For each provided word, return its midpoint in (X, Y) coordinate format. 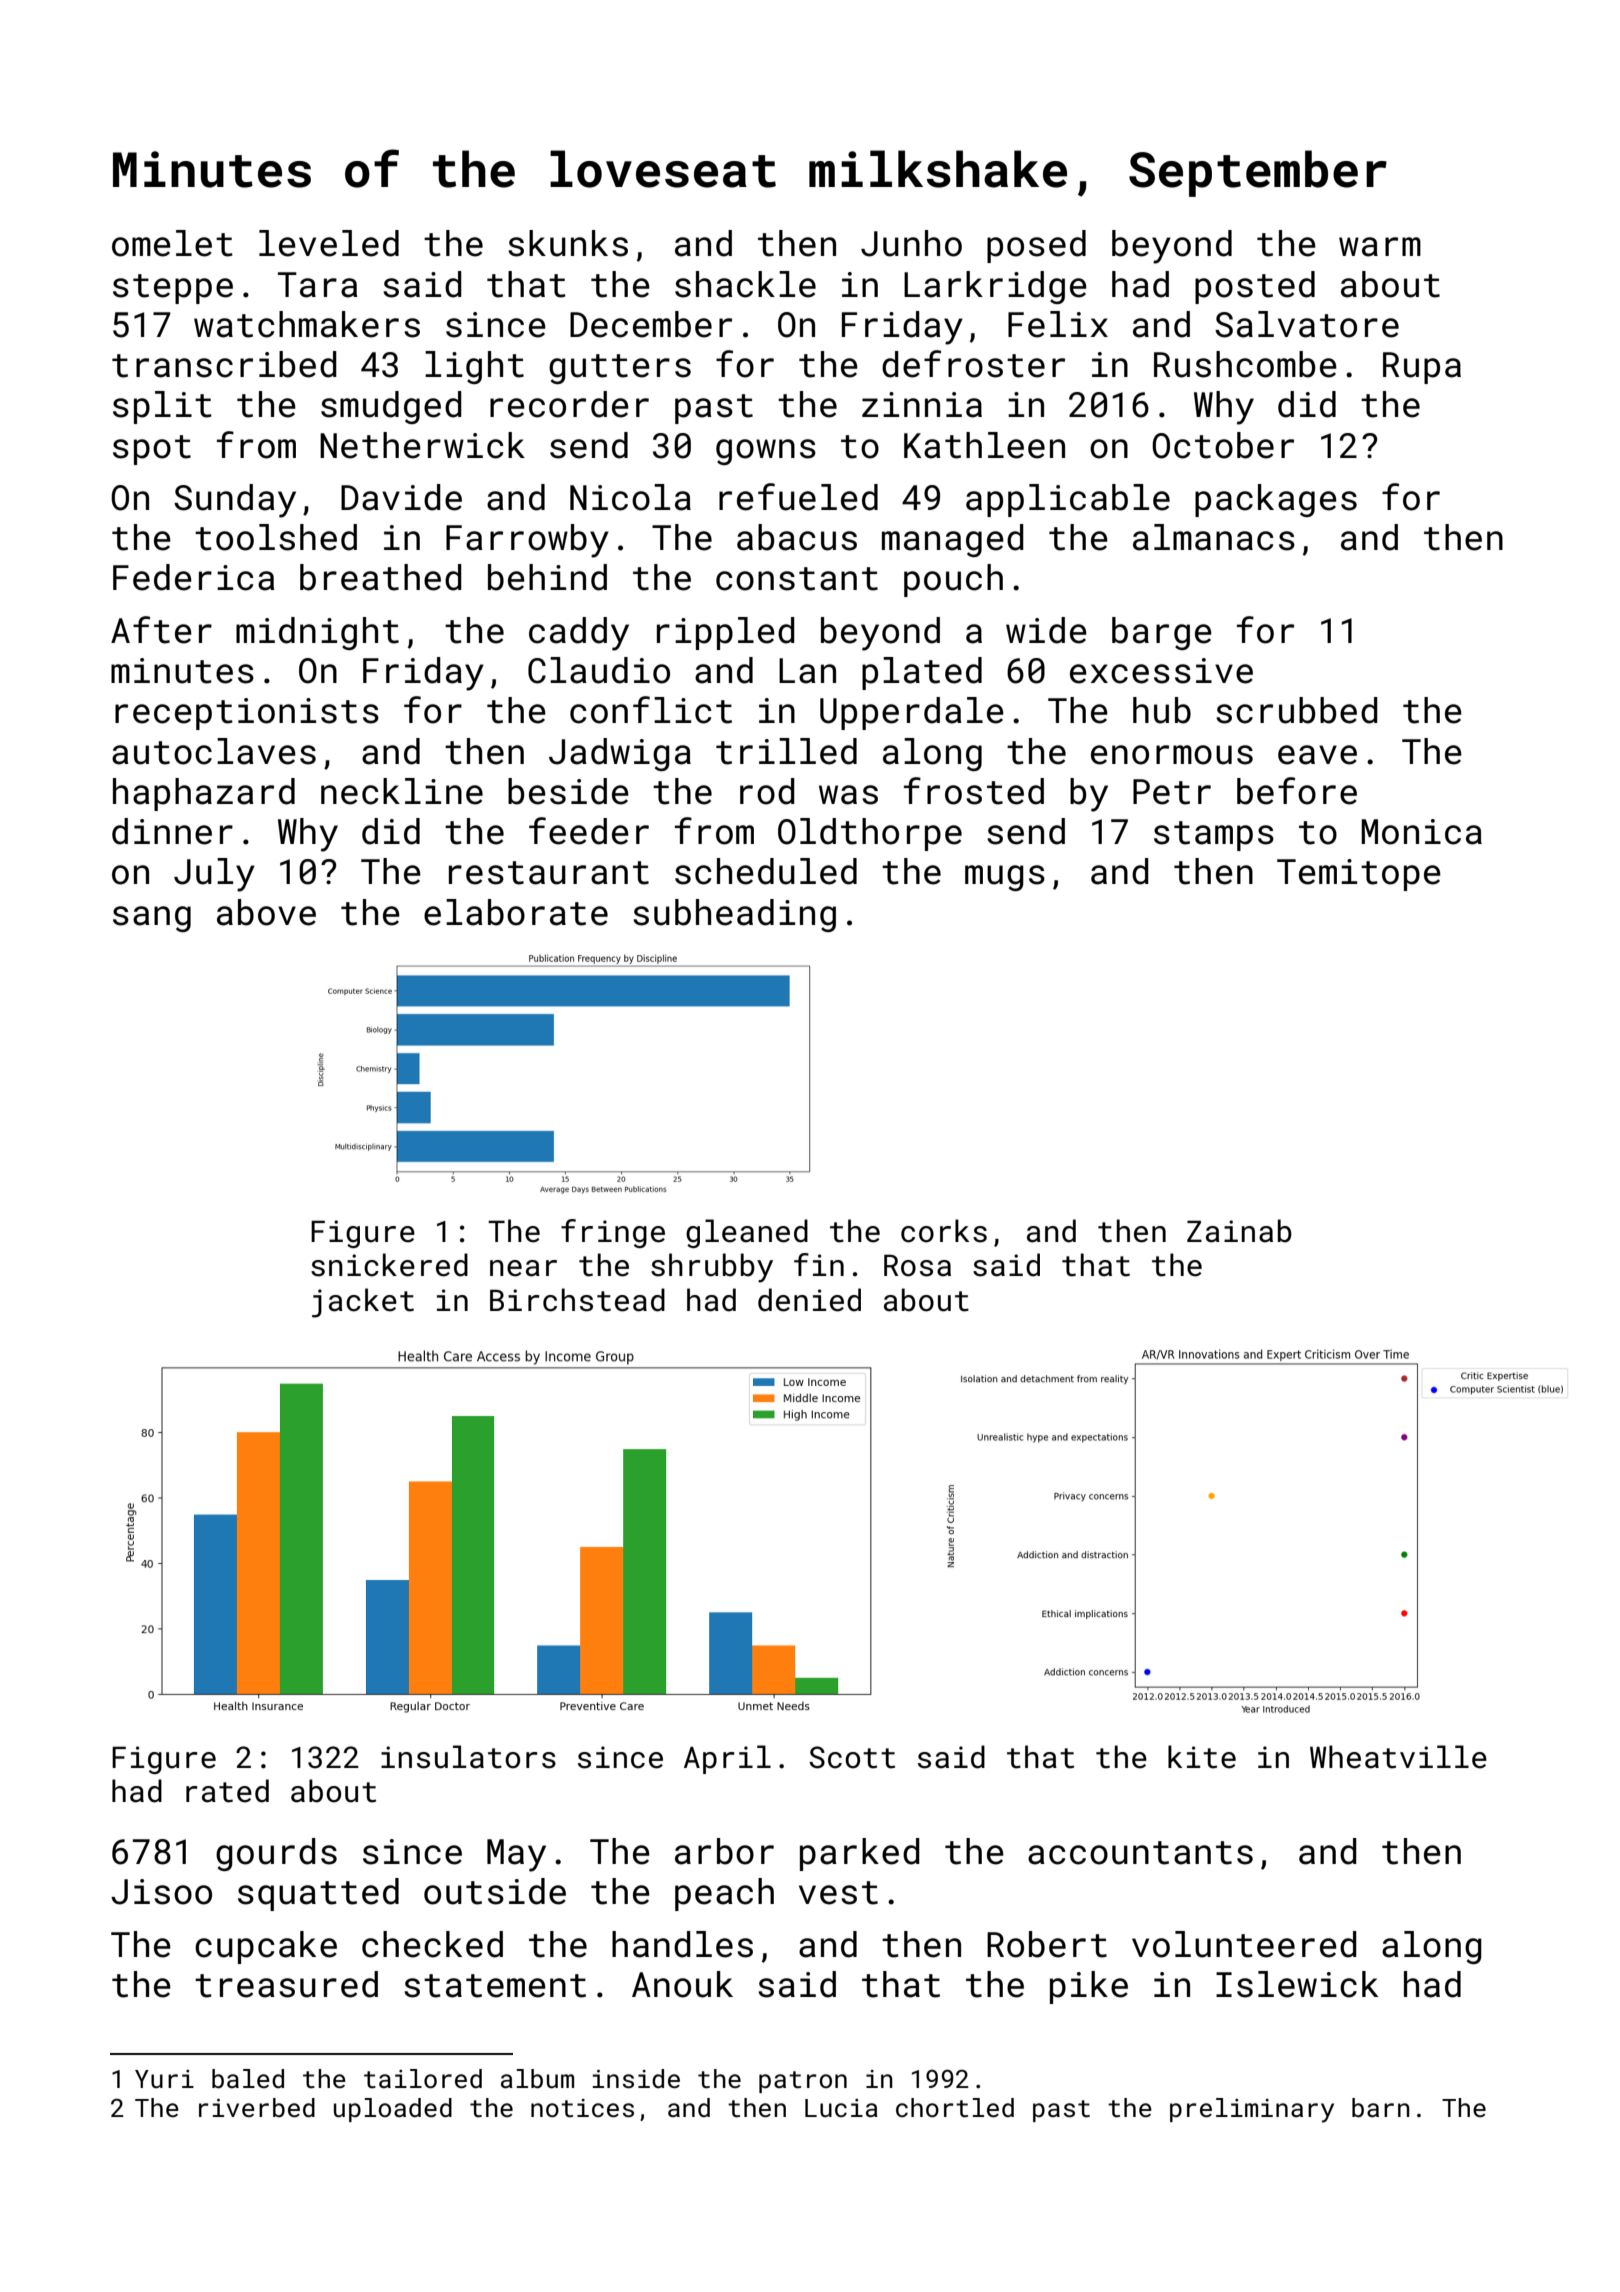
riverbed (257, 2108)
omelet (172, 243)
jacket (363, 1303)
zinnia (922, 405)
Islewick (1297, 1984)
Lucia (841, 2108)
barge (1162, 633)
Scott (852, 1757)
